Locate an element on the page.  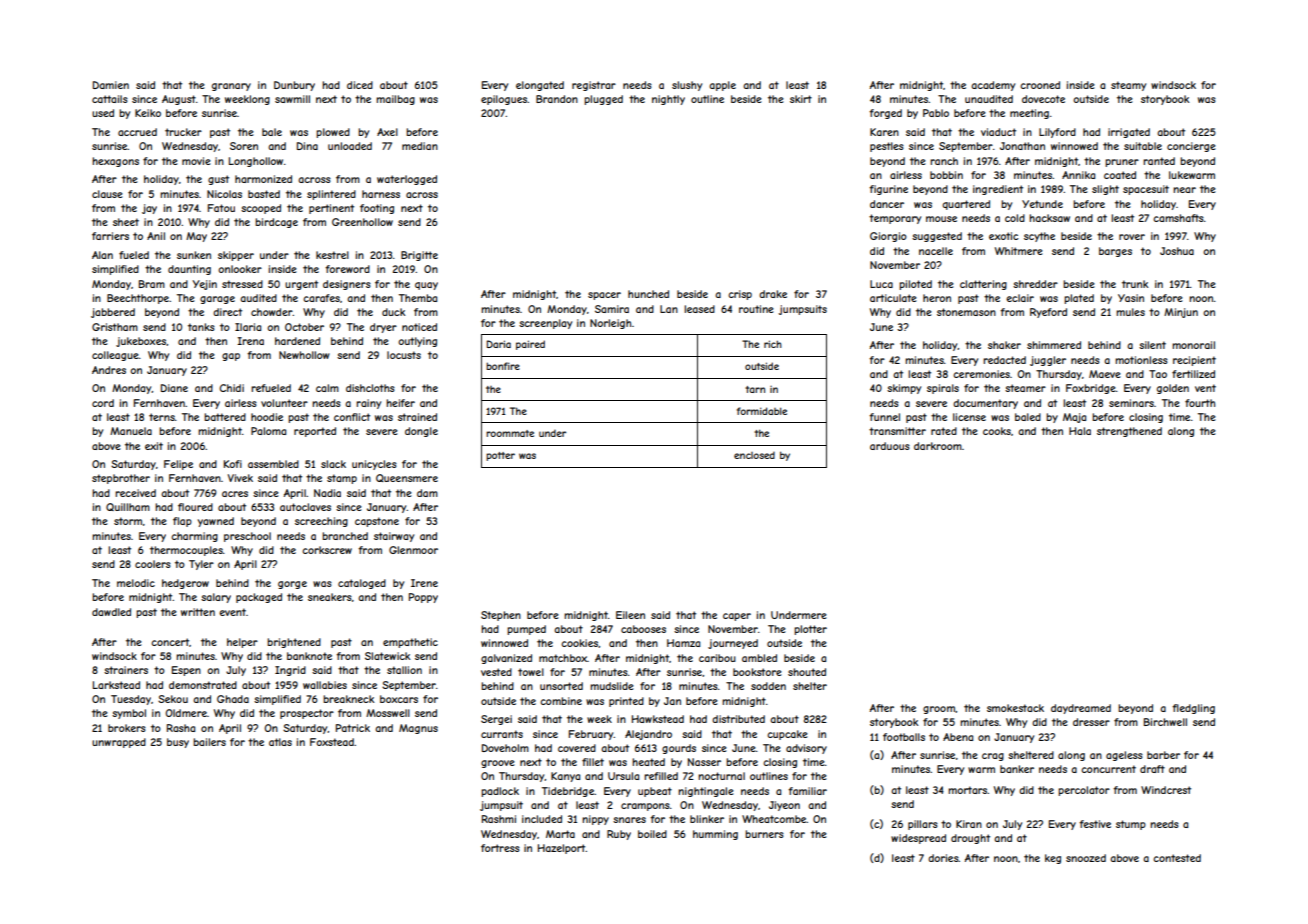
dories is located at coordinates (943, 858).
